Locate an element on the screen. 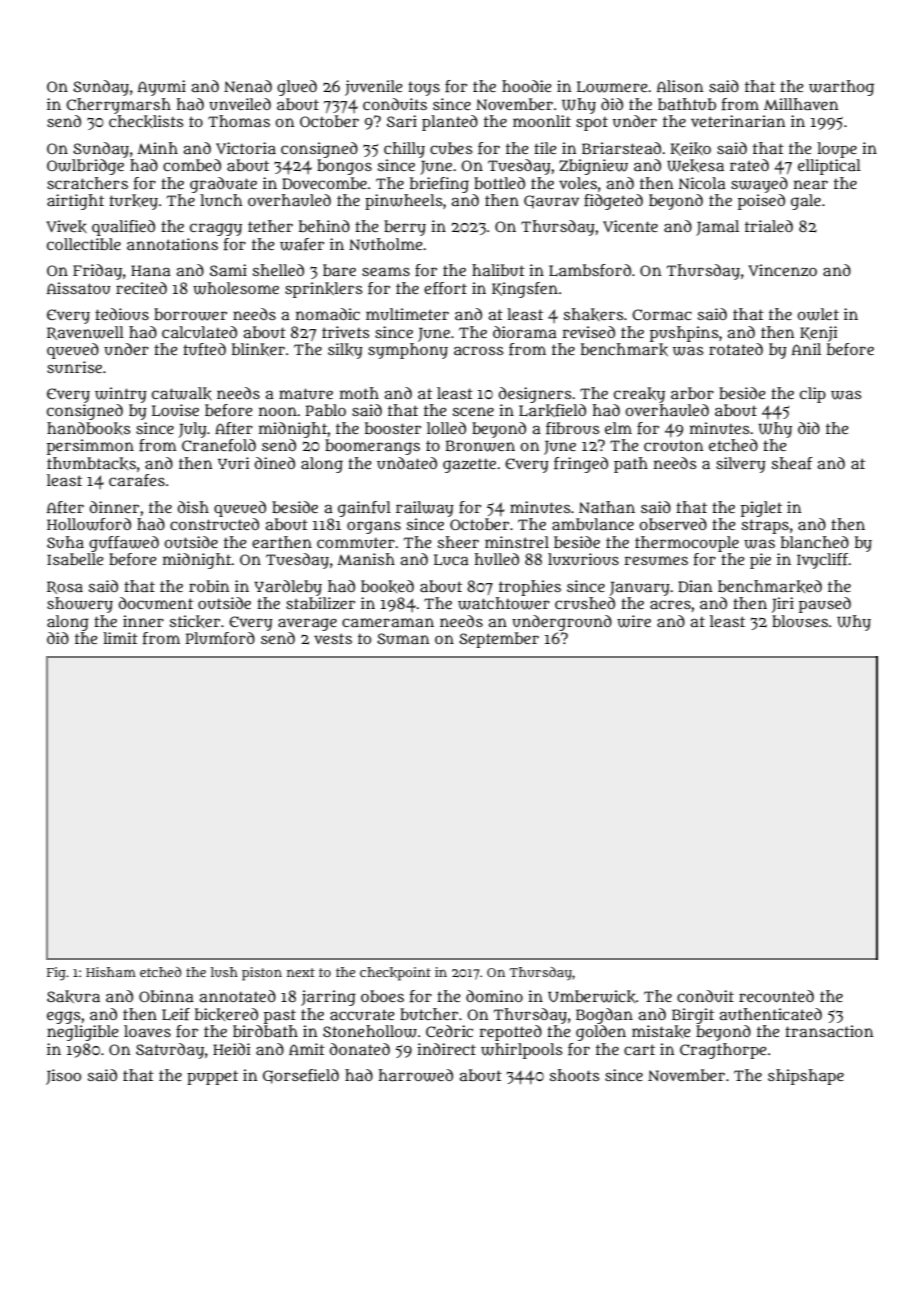  warthog is located at coordinates (841, 88).
